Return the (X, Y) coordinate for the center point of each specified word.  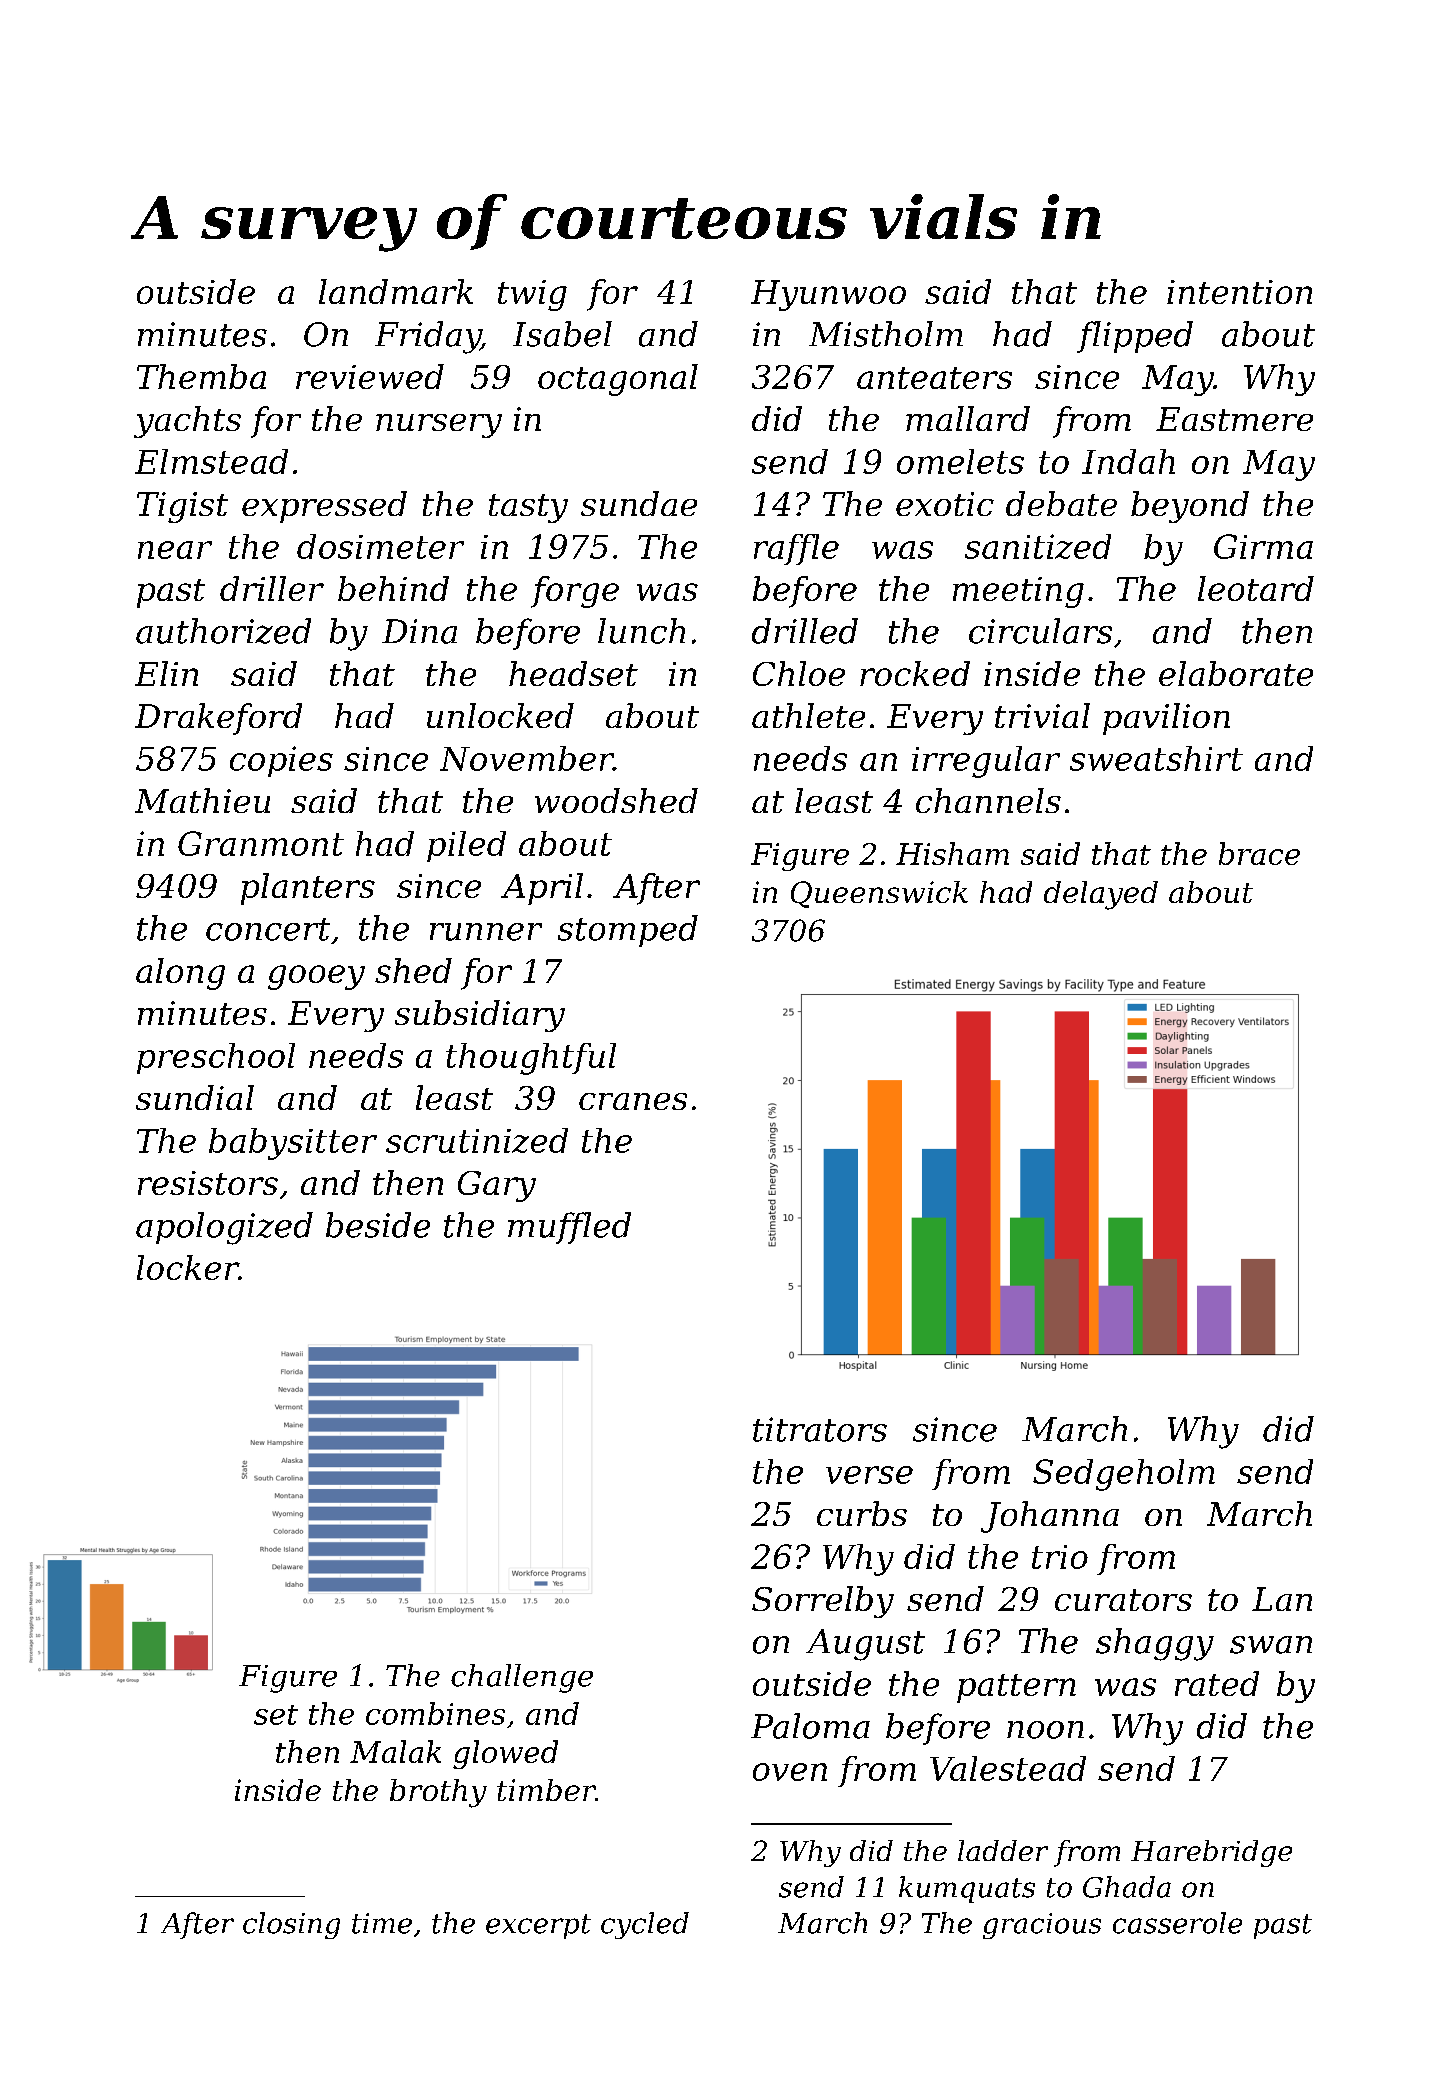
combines (435, 1713)
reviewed (370, 376)
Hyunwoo (828, 295)
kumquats (967, 1889)
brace (1259, 853)
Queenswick (879, 894)
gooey (316, 977)
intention (1239, 292)
